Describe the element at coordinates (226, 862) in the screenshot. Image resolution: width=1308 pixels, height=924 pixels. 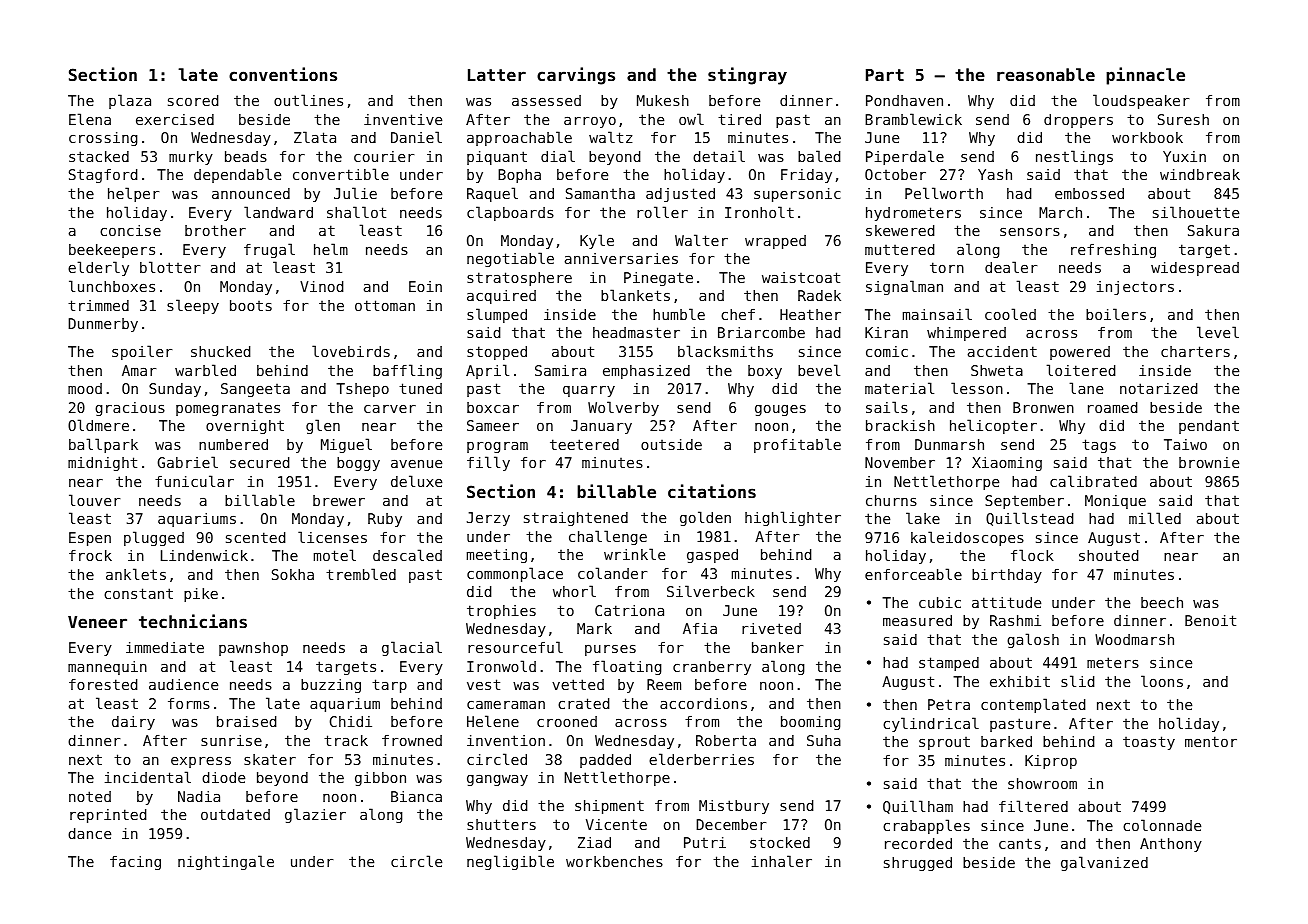
I see `nightingale` at that location.
